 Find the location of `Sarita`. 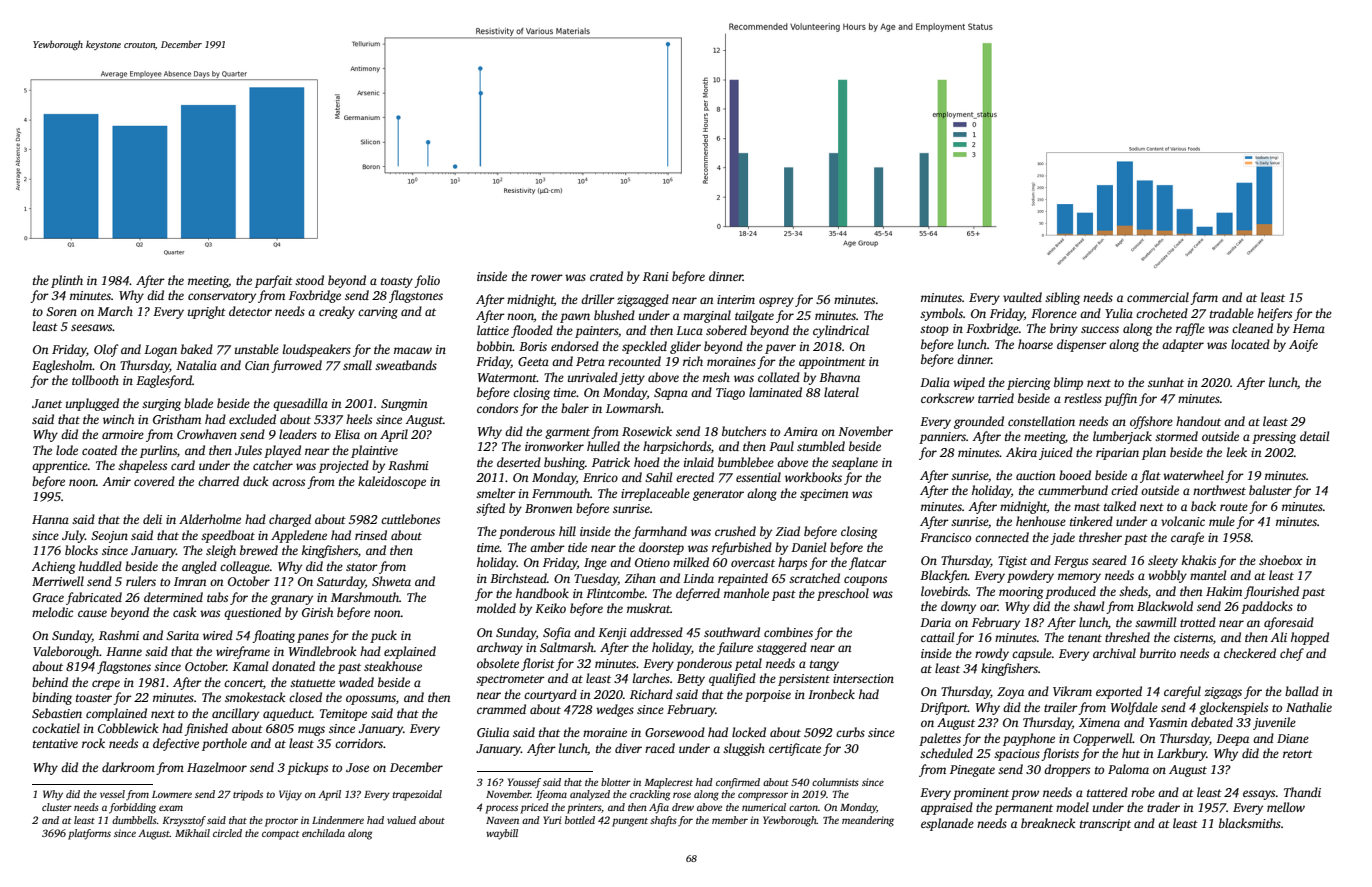

Sarita is located at coordinates (182, 635).
